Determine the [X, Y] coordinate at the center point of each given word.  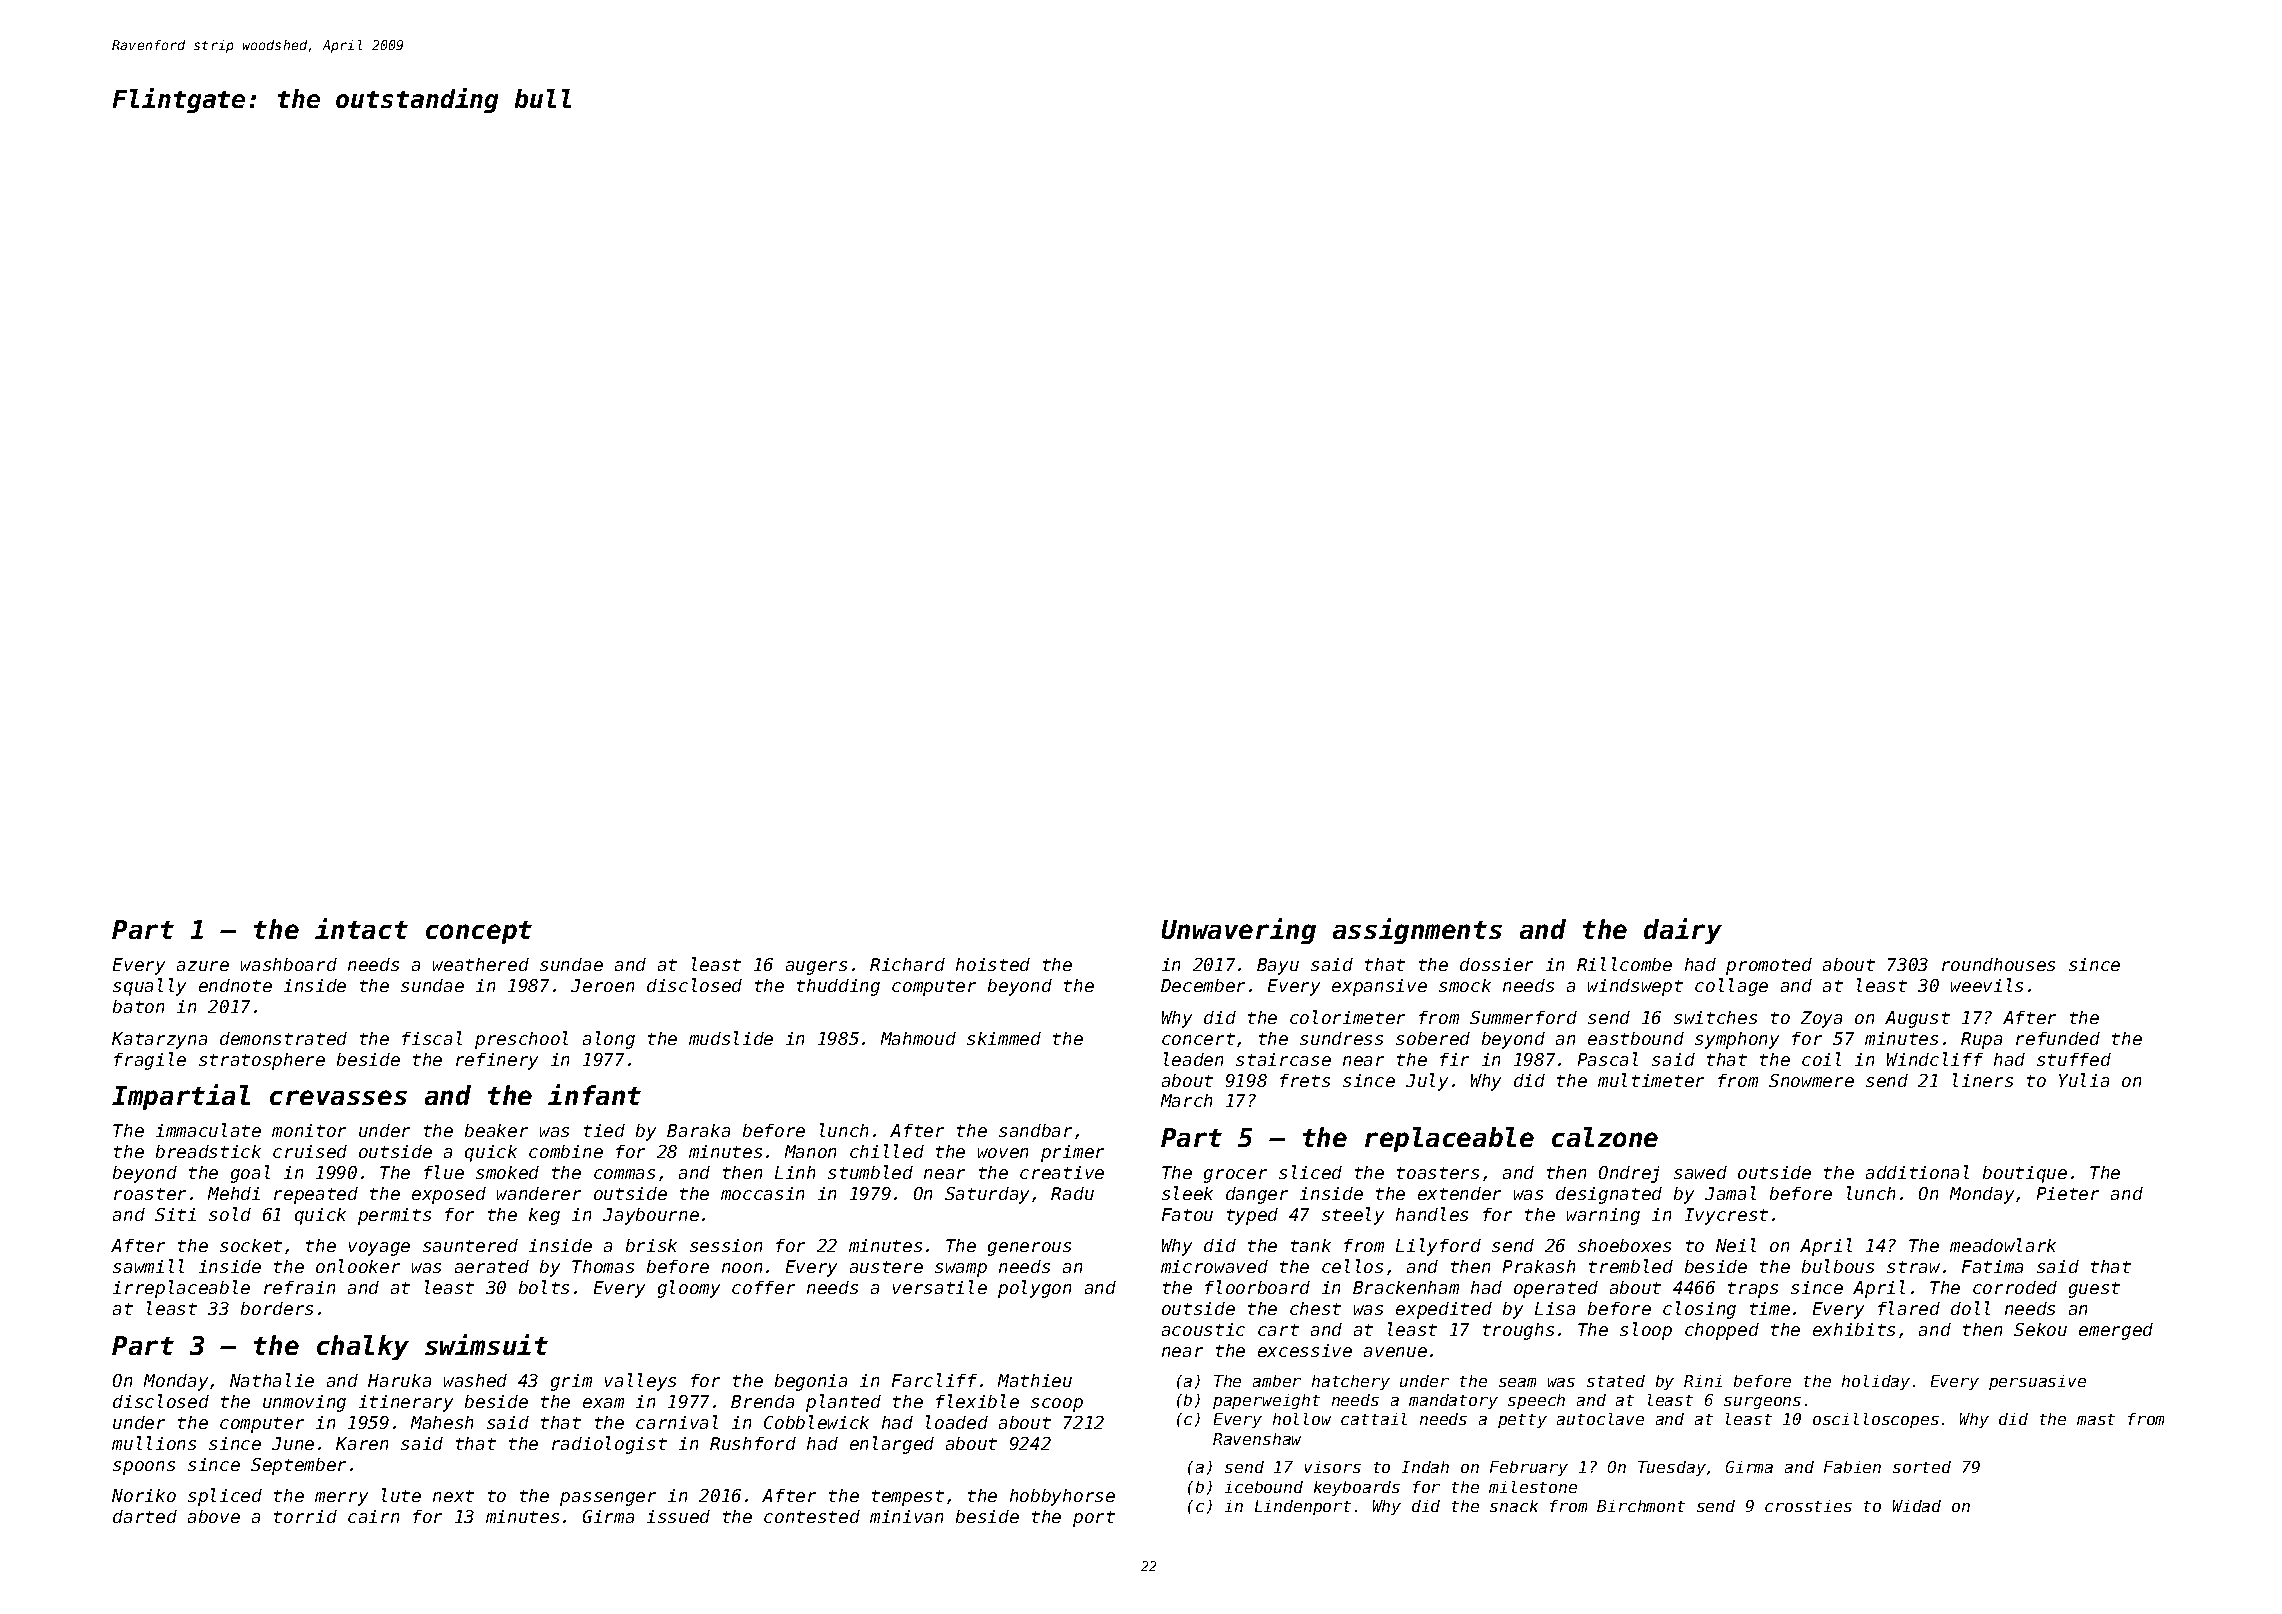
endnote [235, 985]
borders [277, 1308]
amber [1277, 1381]
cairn [373, 1516]
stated [1616, 1381]
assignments [1417, 931]
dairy [1683, 931]
